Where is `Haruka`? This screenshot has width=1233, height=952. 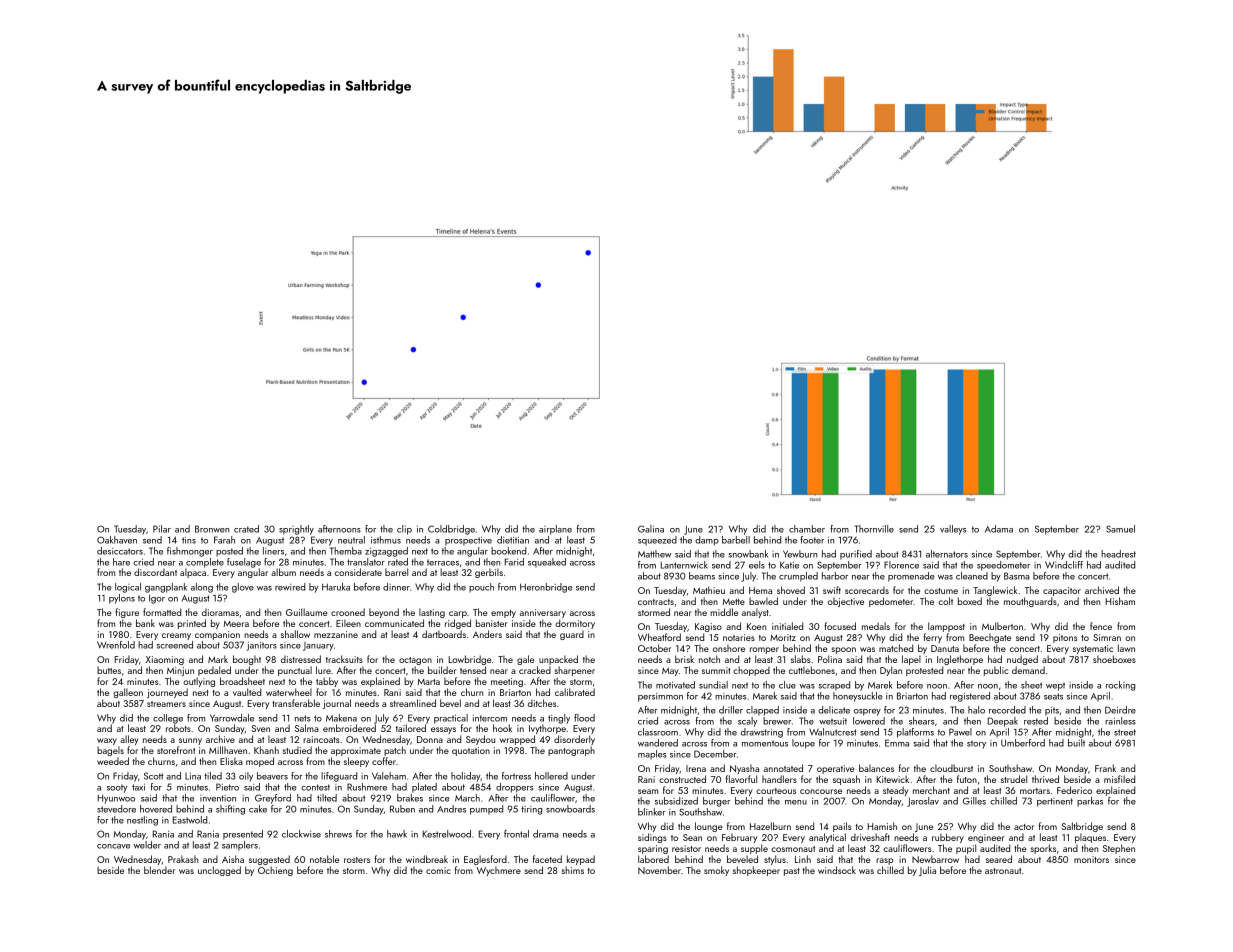 Haruka is located at coordinates (336, 587).
